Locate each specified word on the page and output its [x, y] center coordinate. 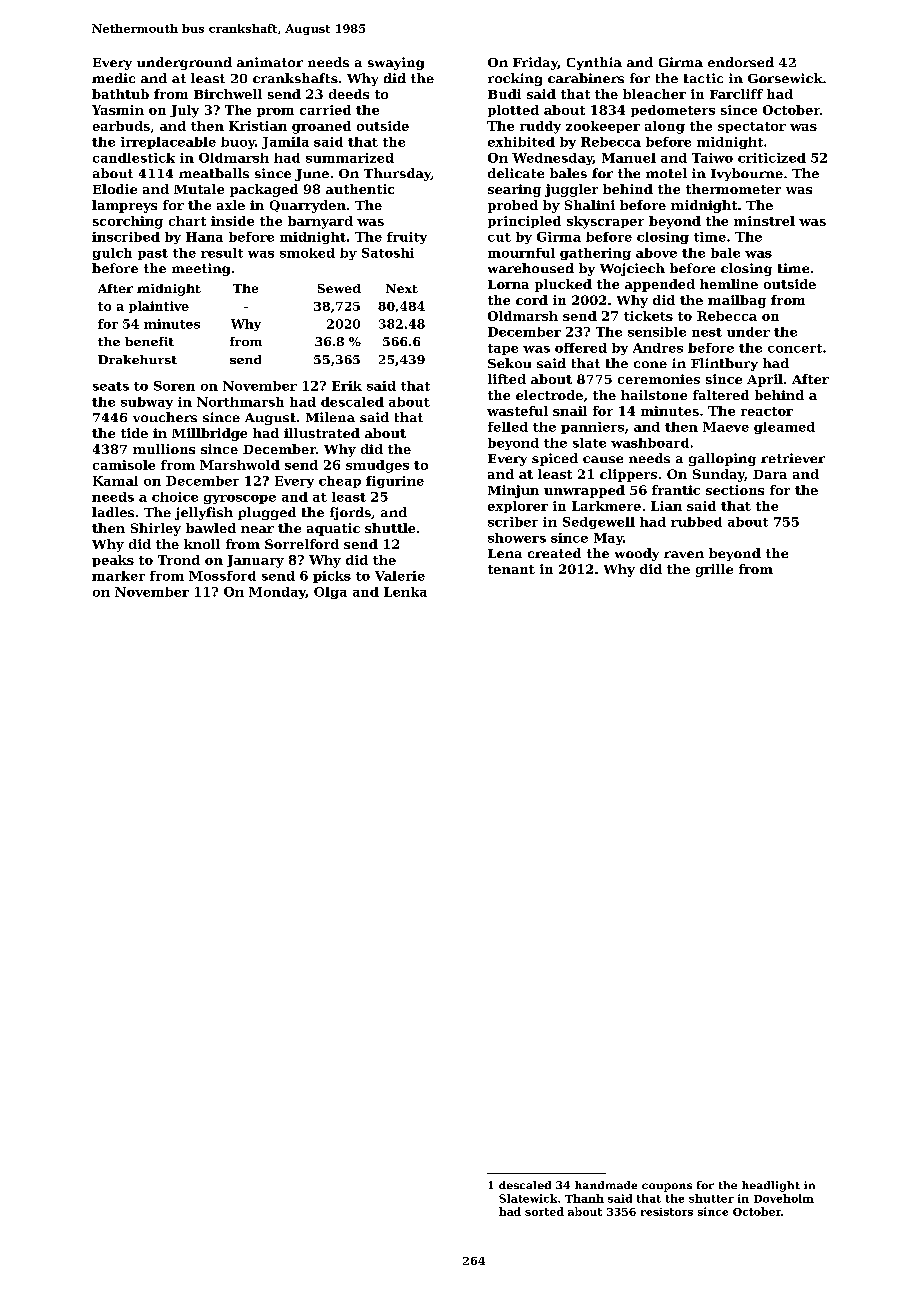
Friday [535, 63]
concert [795, 348]
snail [570, 411]
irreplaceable [168, 143]
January [255, 561]
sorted [544, 1211]
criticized [772, 158]
